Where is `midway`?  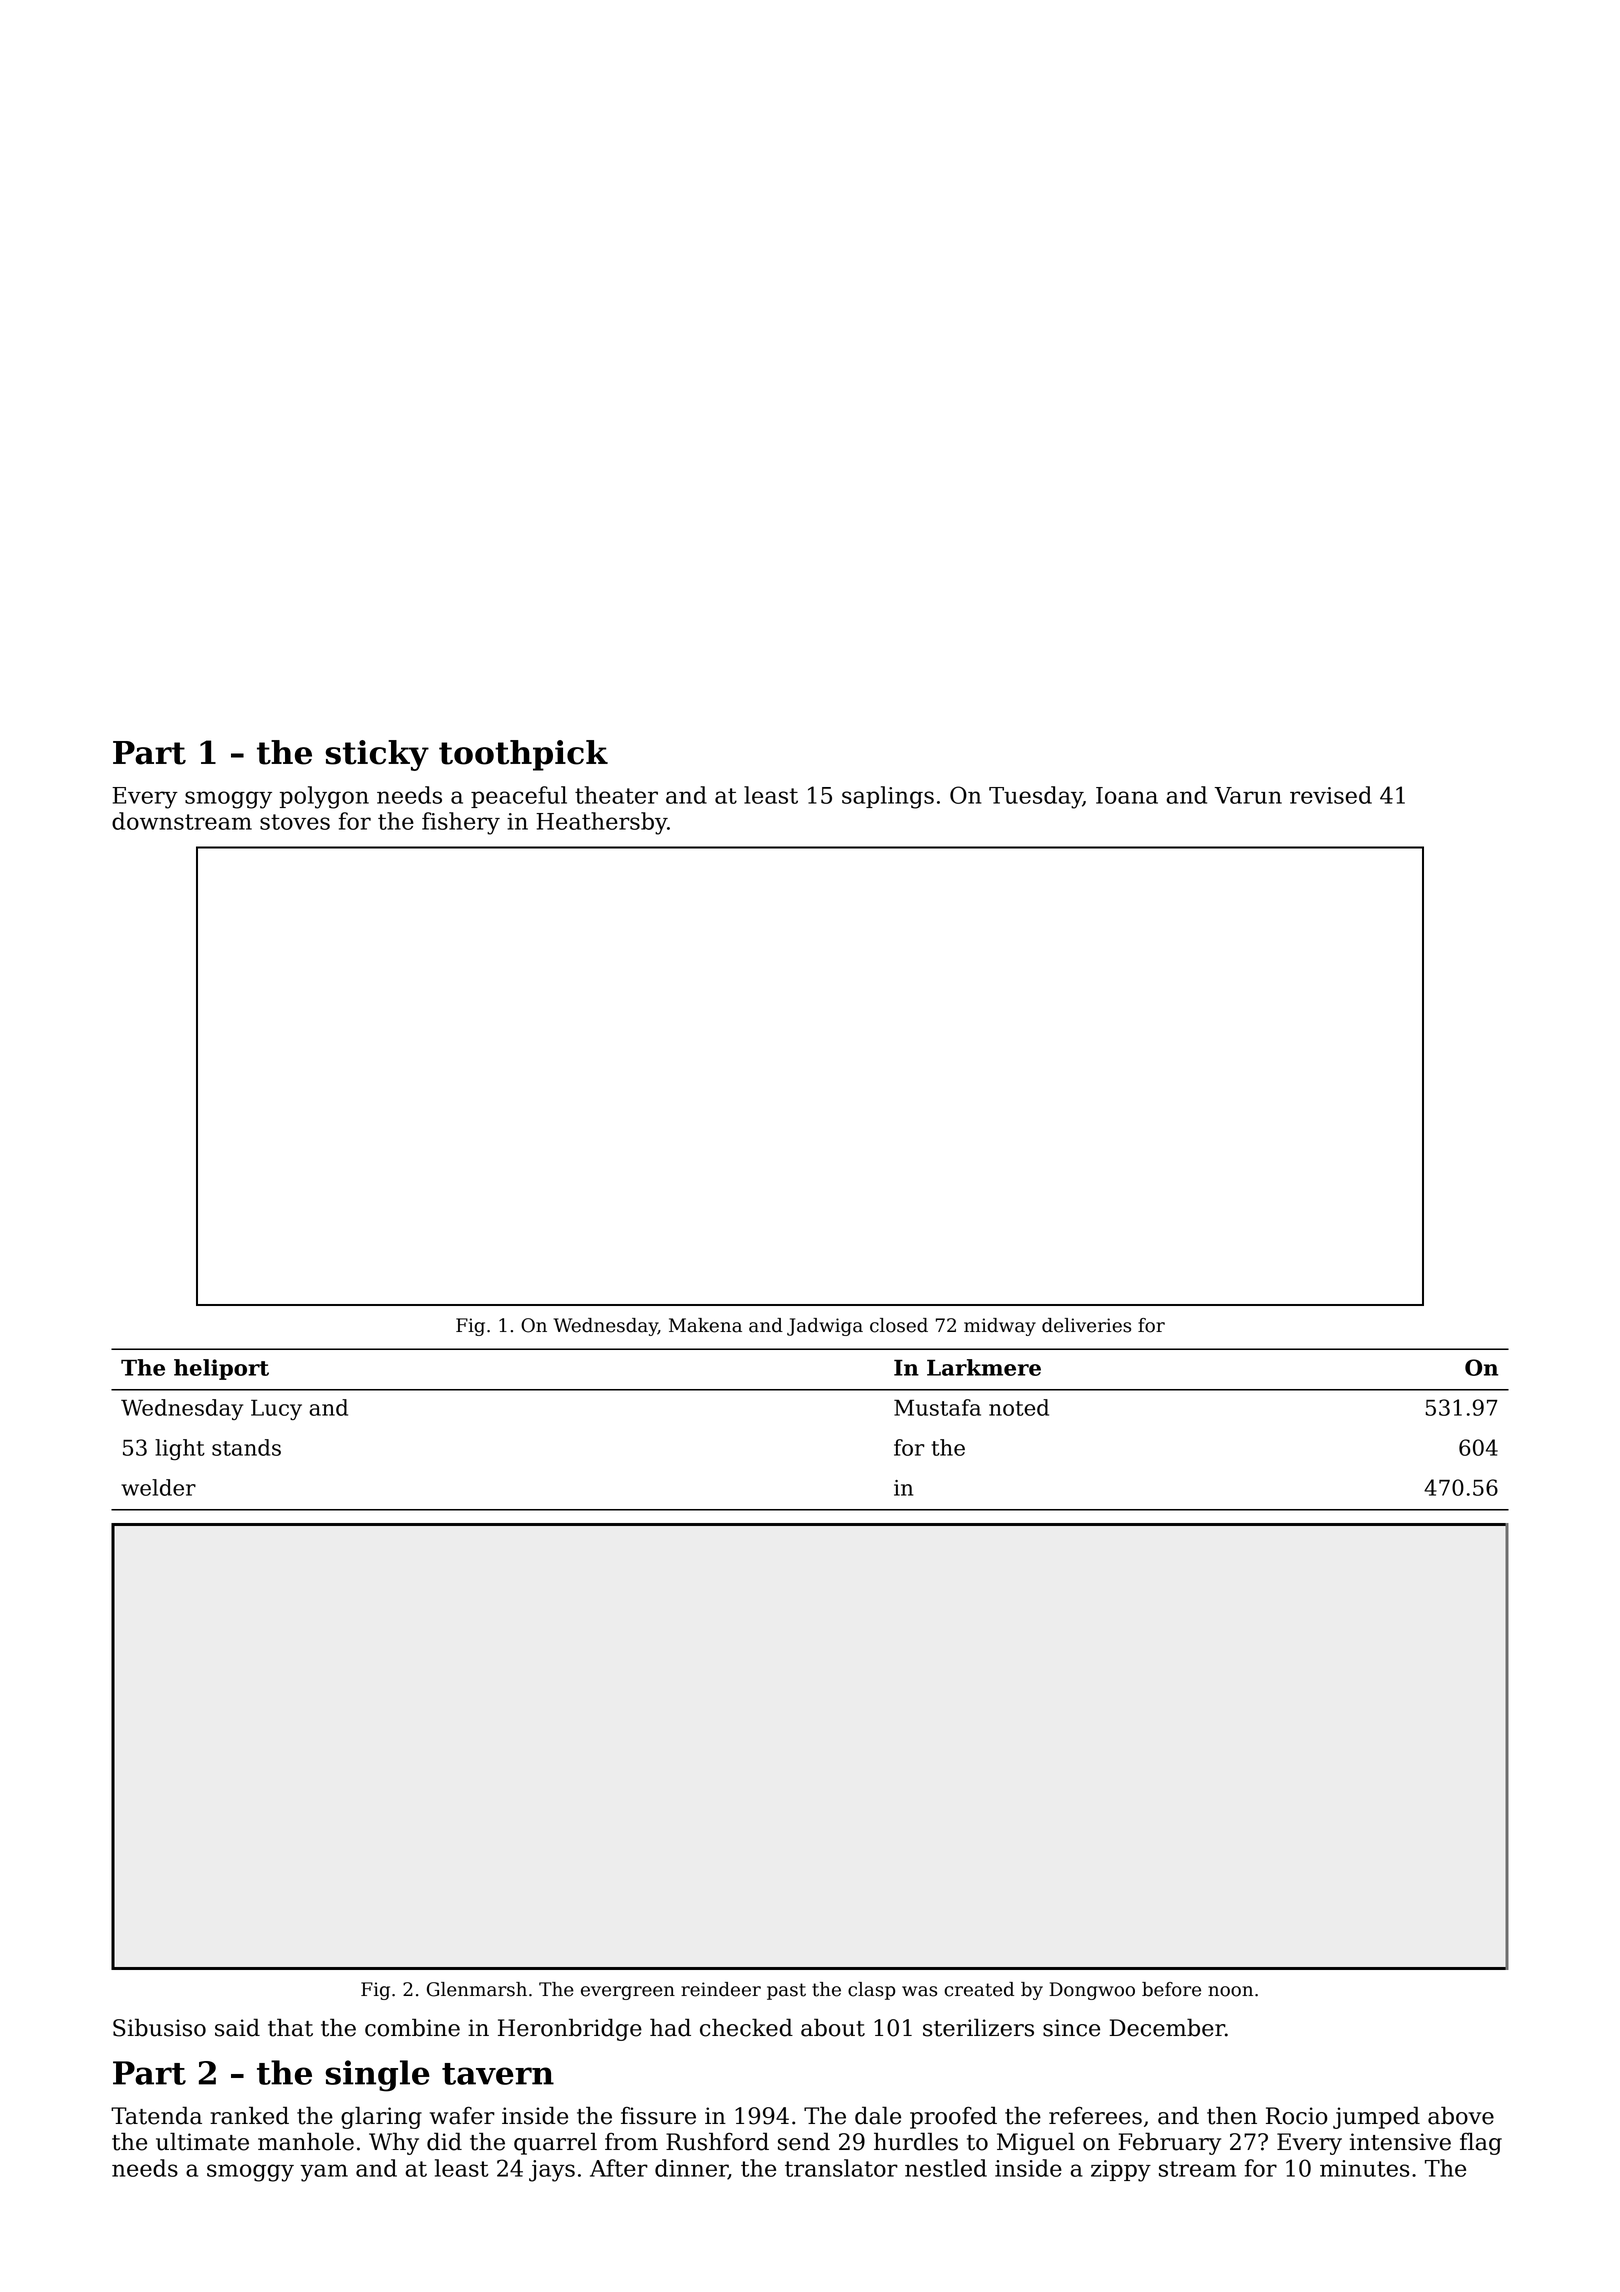 midway is located at coordinates (1000, 1327).
